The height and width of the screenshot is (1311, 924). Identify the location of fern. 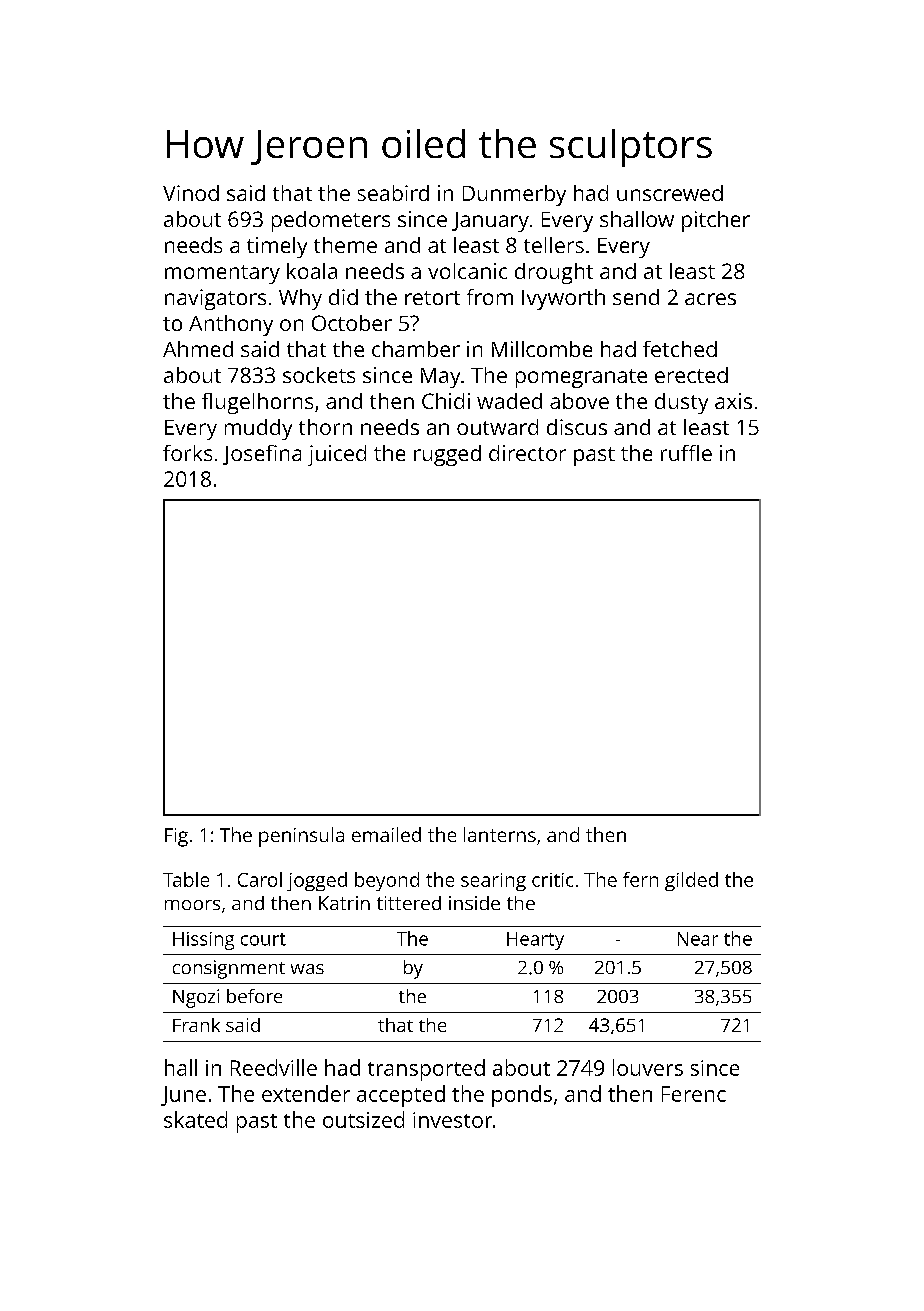
(640, 879).
